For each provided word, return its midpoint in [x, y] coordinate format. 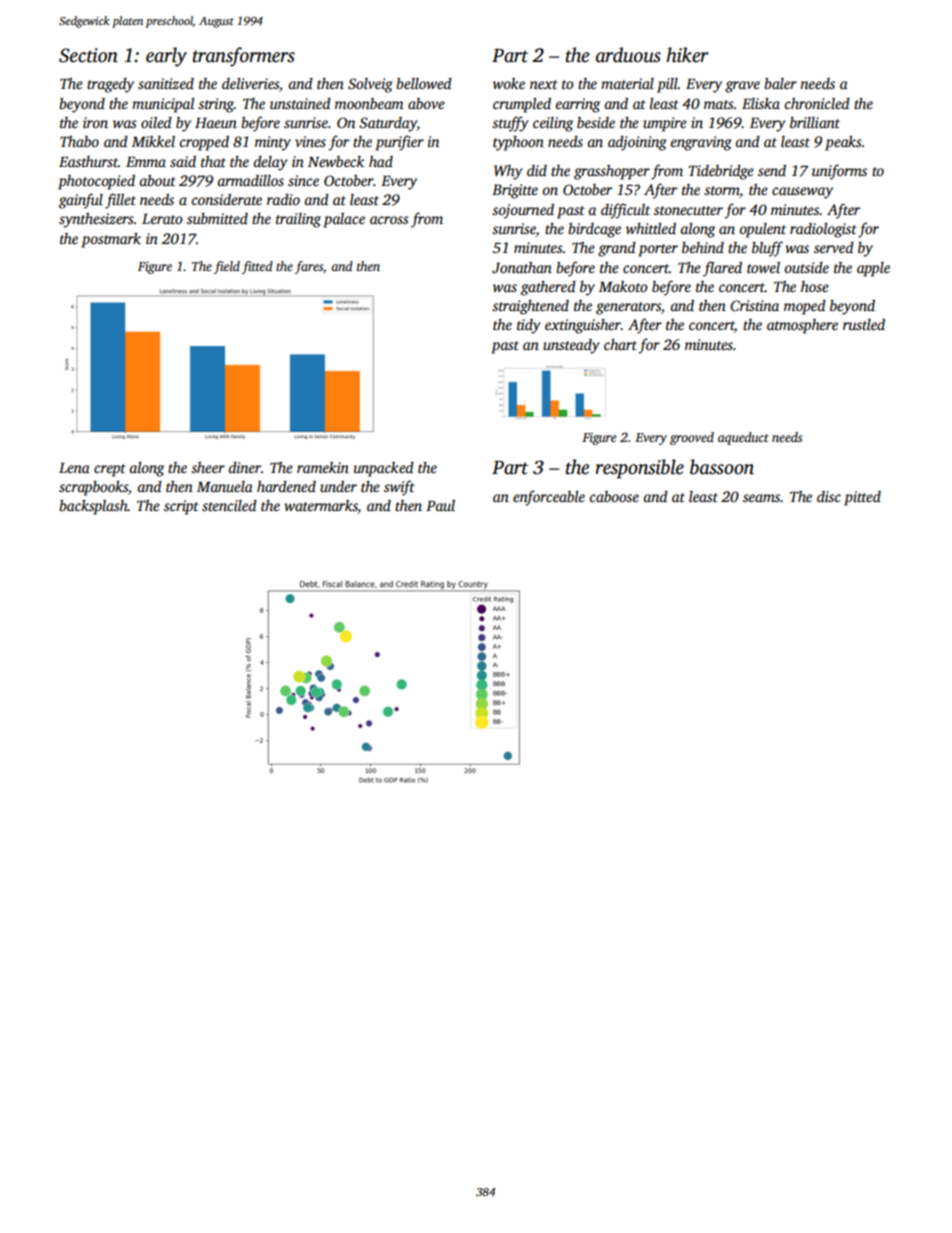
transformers [244, 57]
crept [110, 470]
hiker [687, 55]
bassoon [722, 467]
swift [399, 488]
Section [88, 55]
